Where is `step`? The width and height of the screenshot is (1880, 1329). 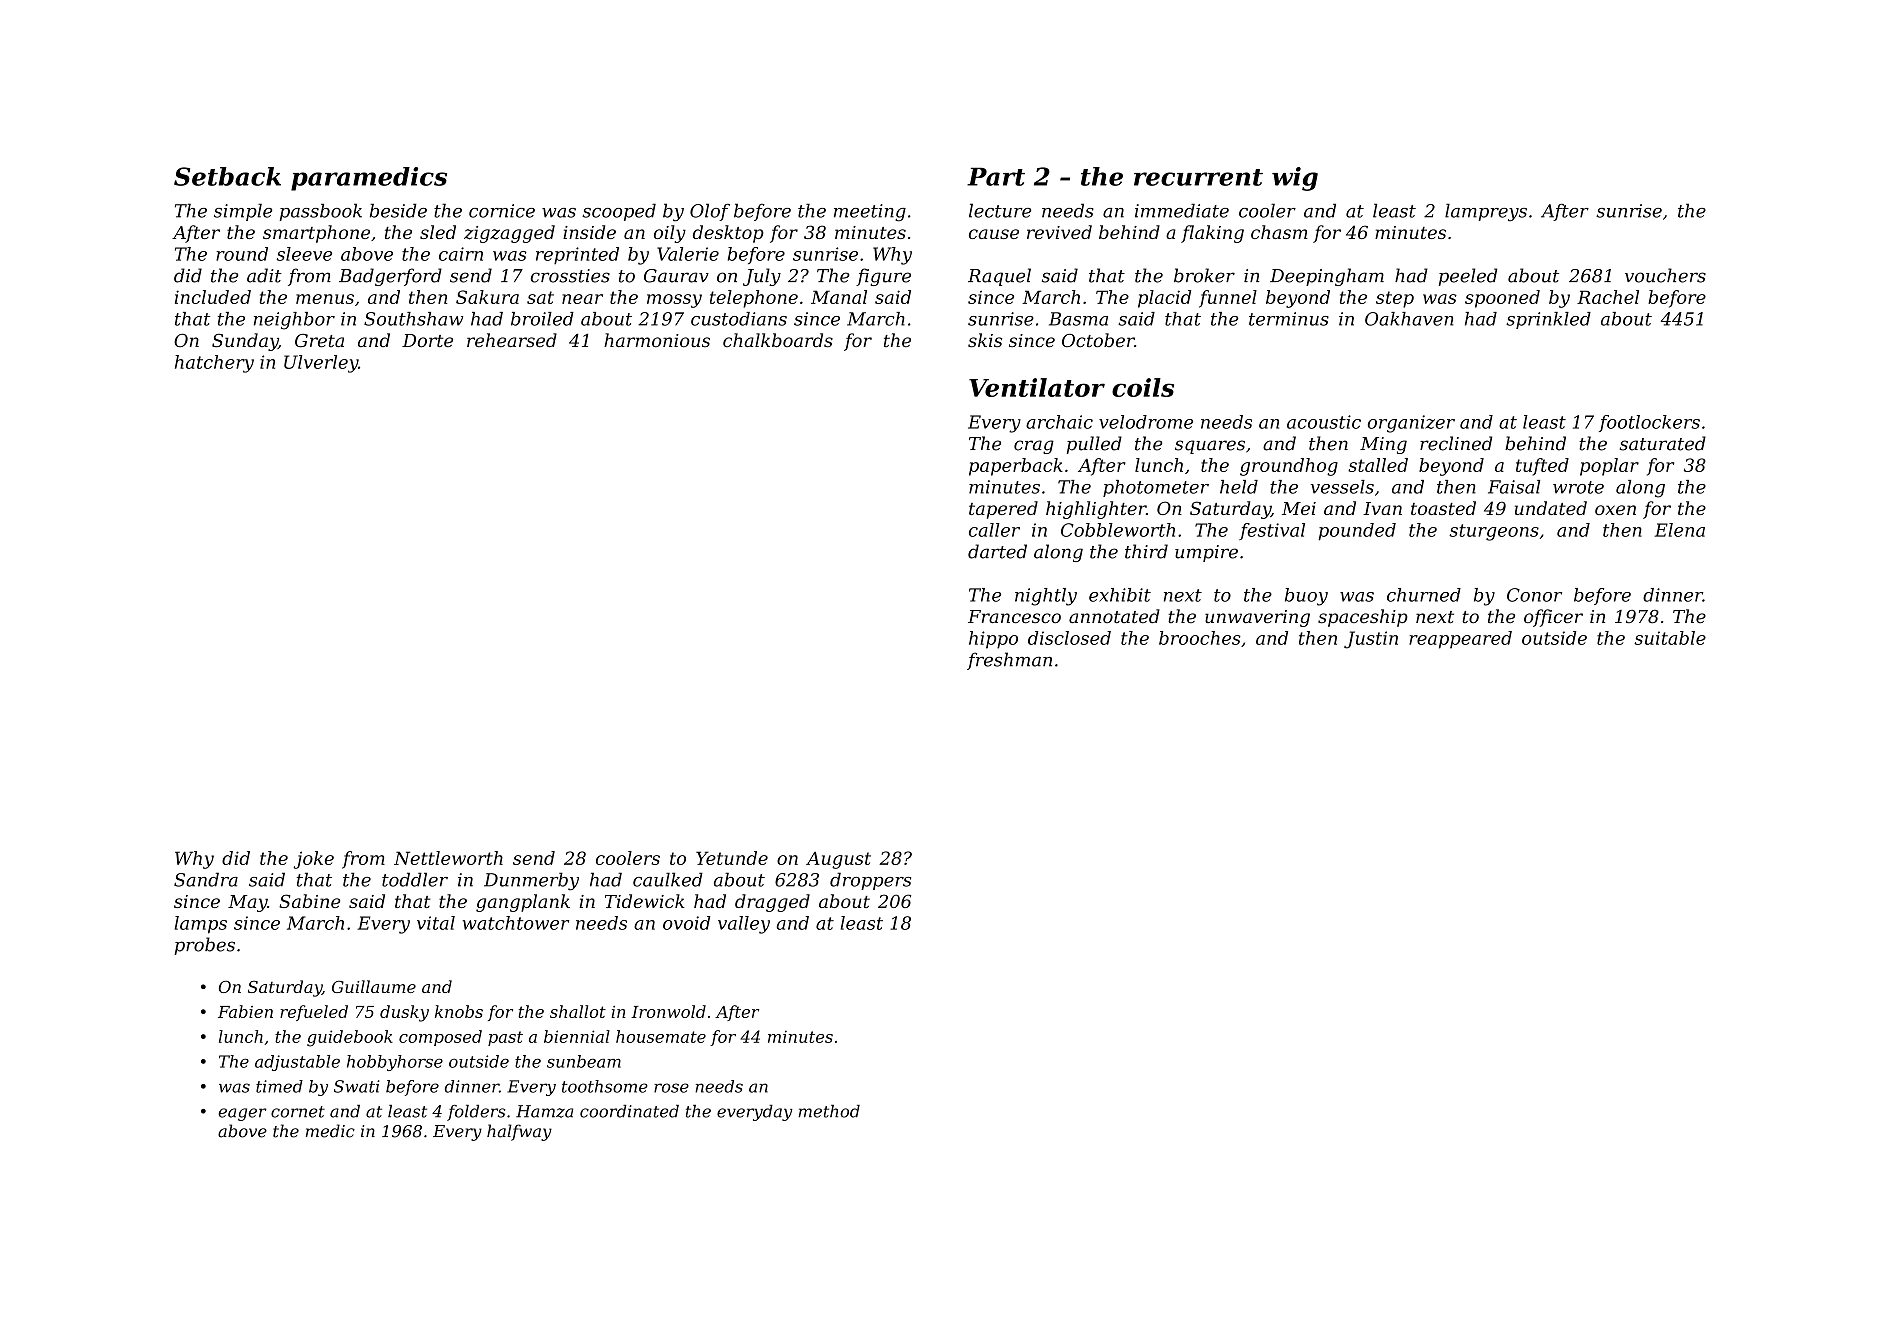 step is located at coordinates (1395, 299).
